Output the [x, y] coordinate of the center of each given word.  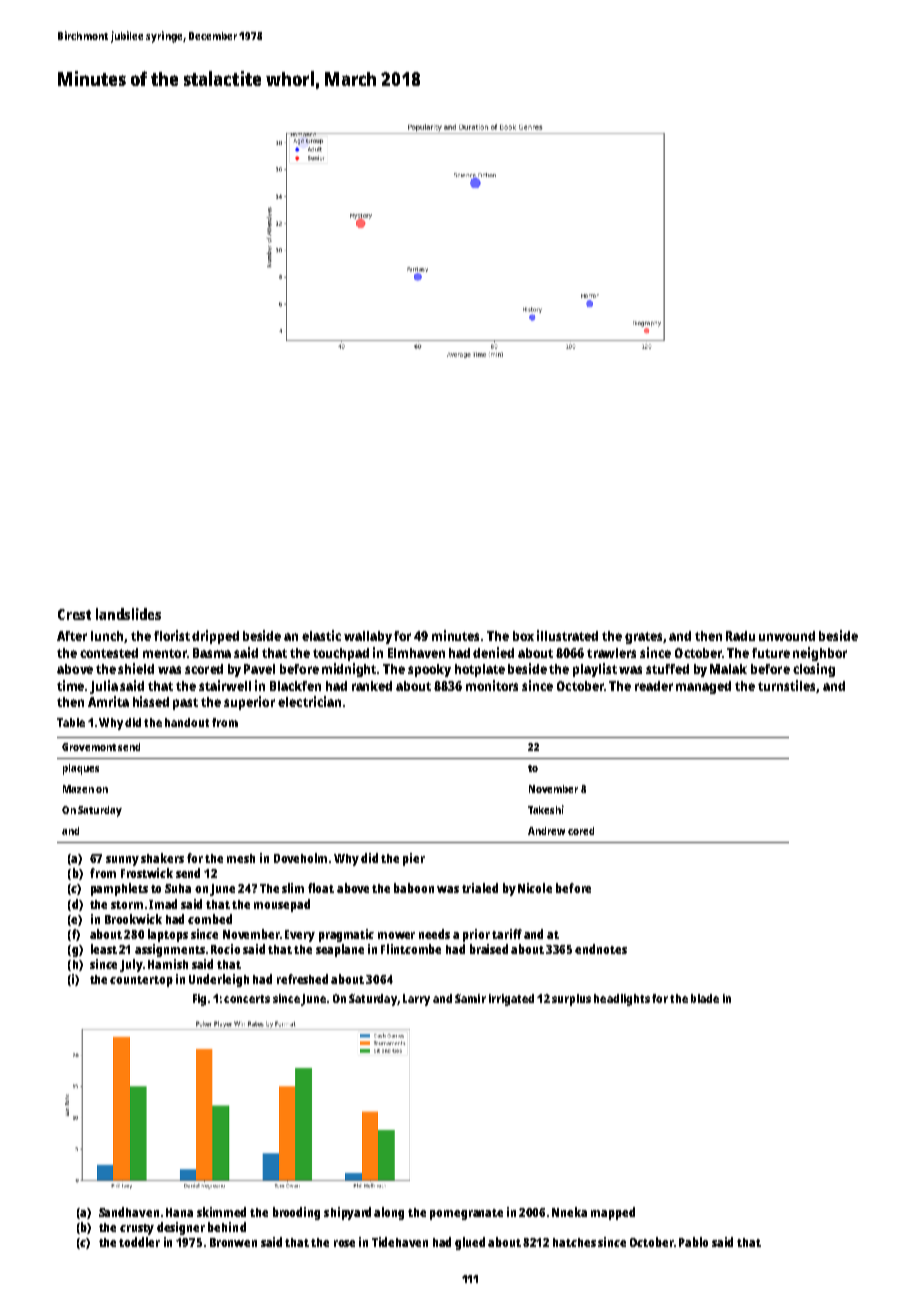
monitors [492, 685]
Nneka [569, 1212]
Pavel [259, 669]
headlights [622, 1000]
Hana [179, 1212]
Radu [740, 636]
